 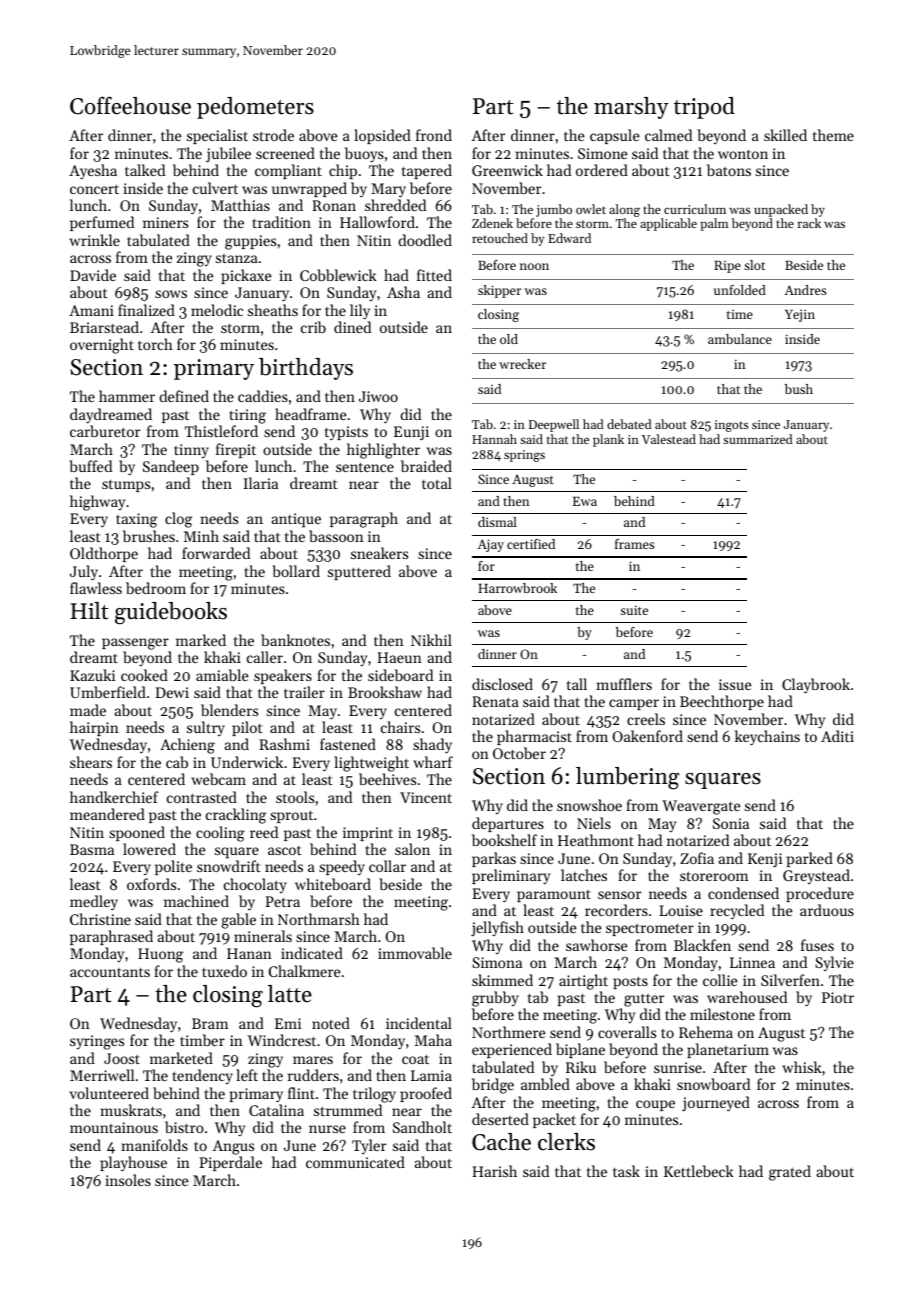 I want to click on insoles, so click(x=128, y=1180).
